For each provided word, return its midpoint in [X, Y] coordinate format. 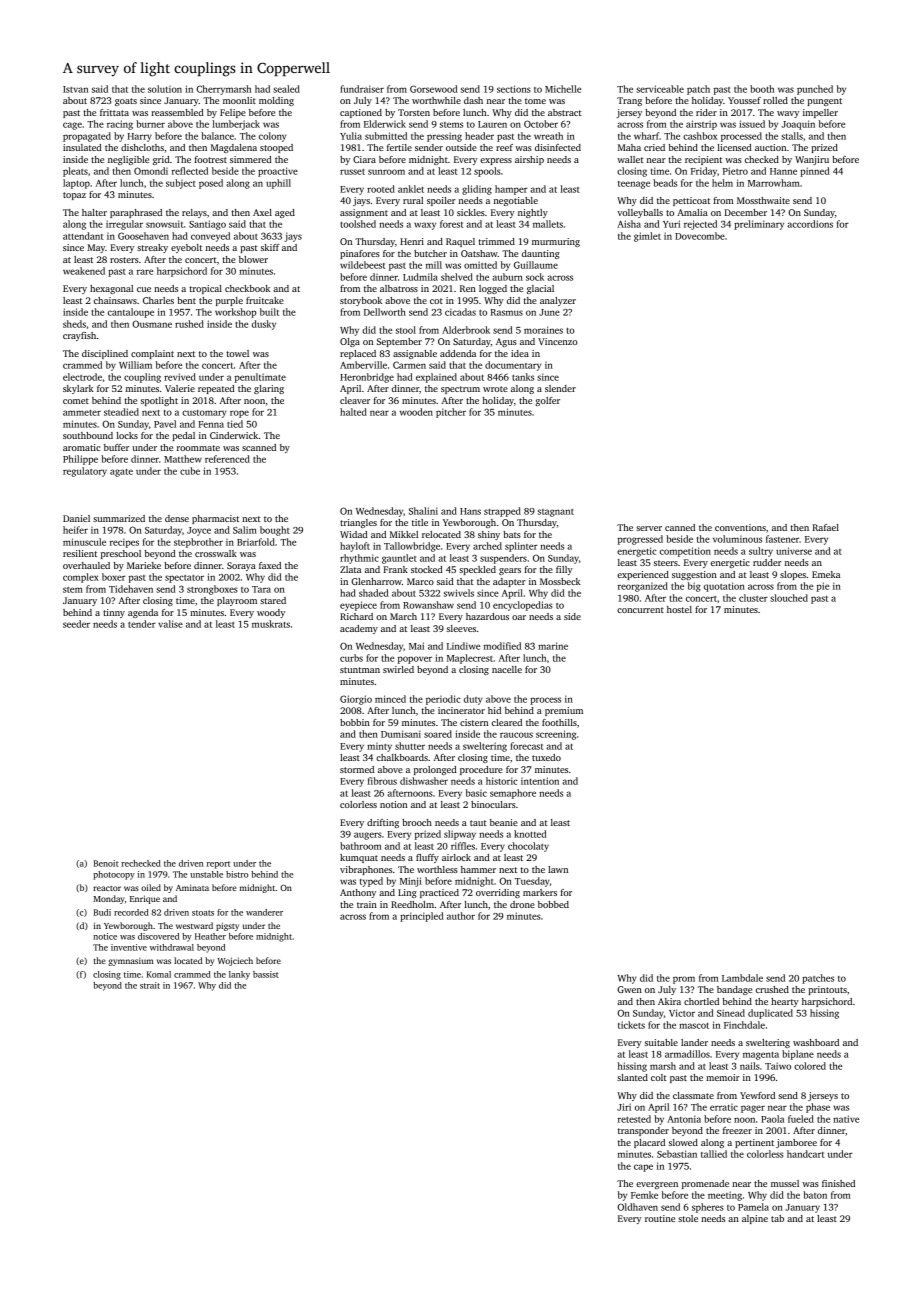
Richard [356, 616]
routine [660, 1218]
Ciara [364, 159]
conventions [740, 527]
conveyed [210, 237]
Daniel [76, 518]
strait [150, 985]
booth [762, 89]
